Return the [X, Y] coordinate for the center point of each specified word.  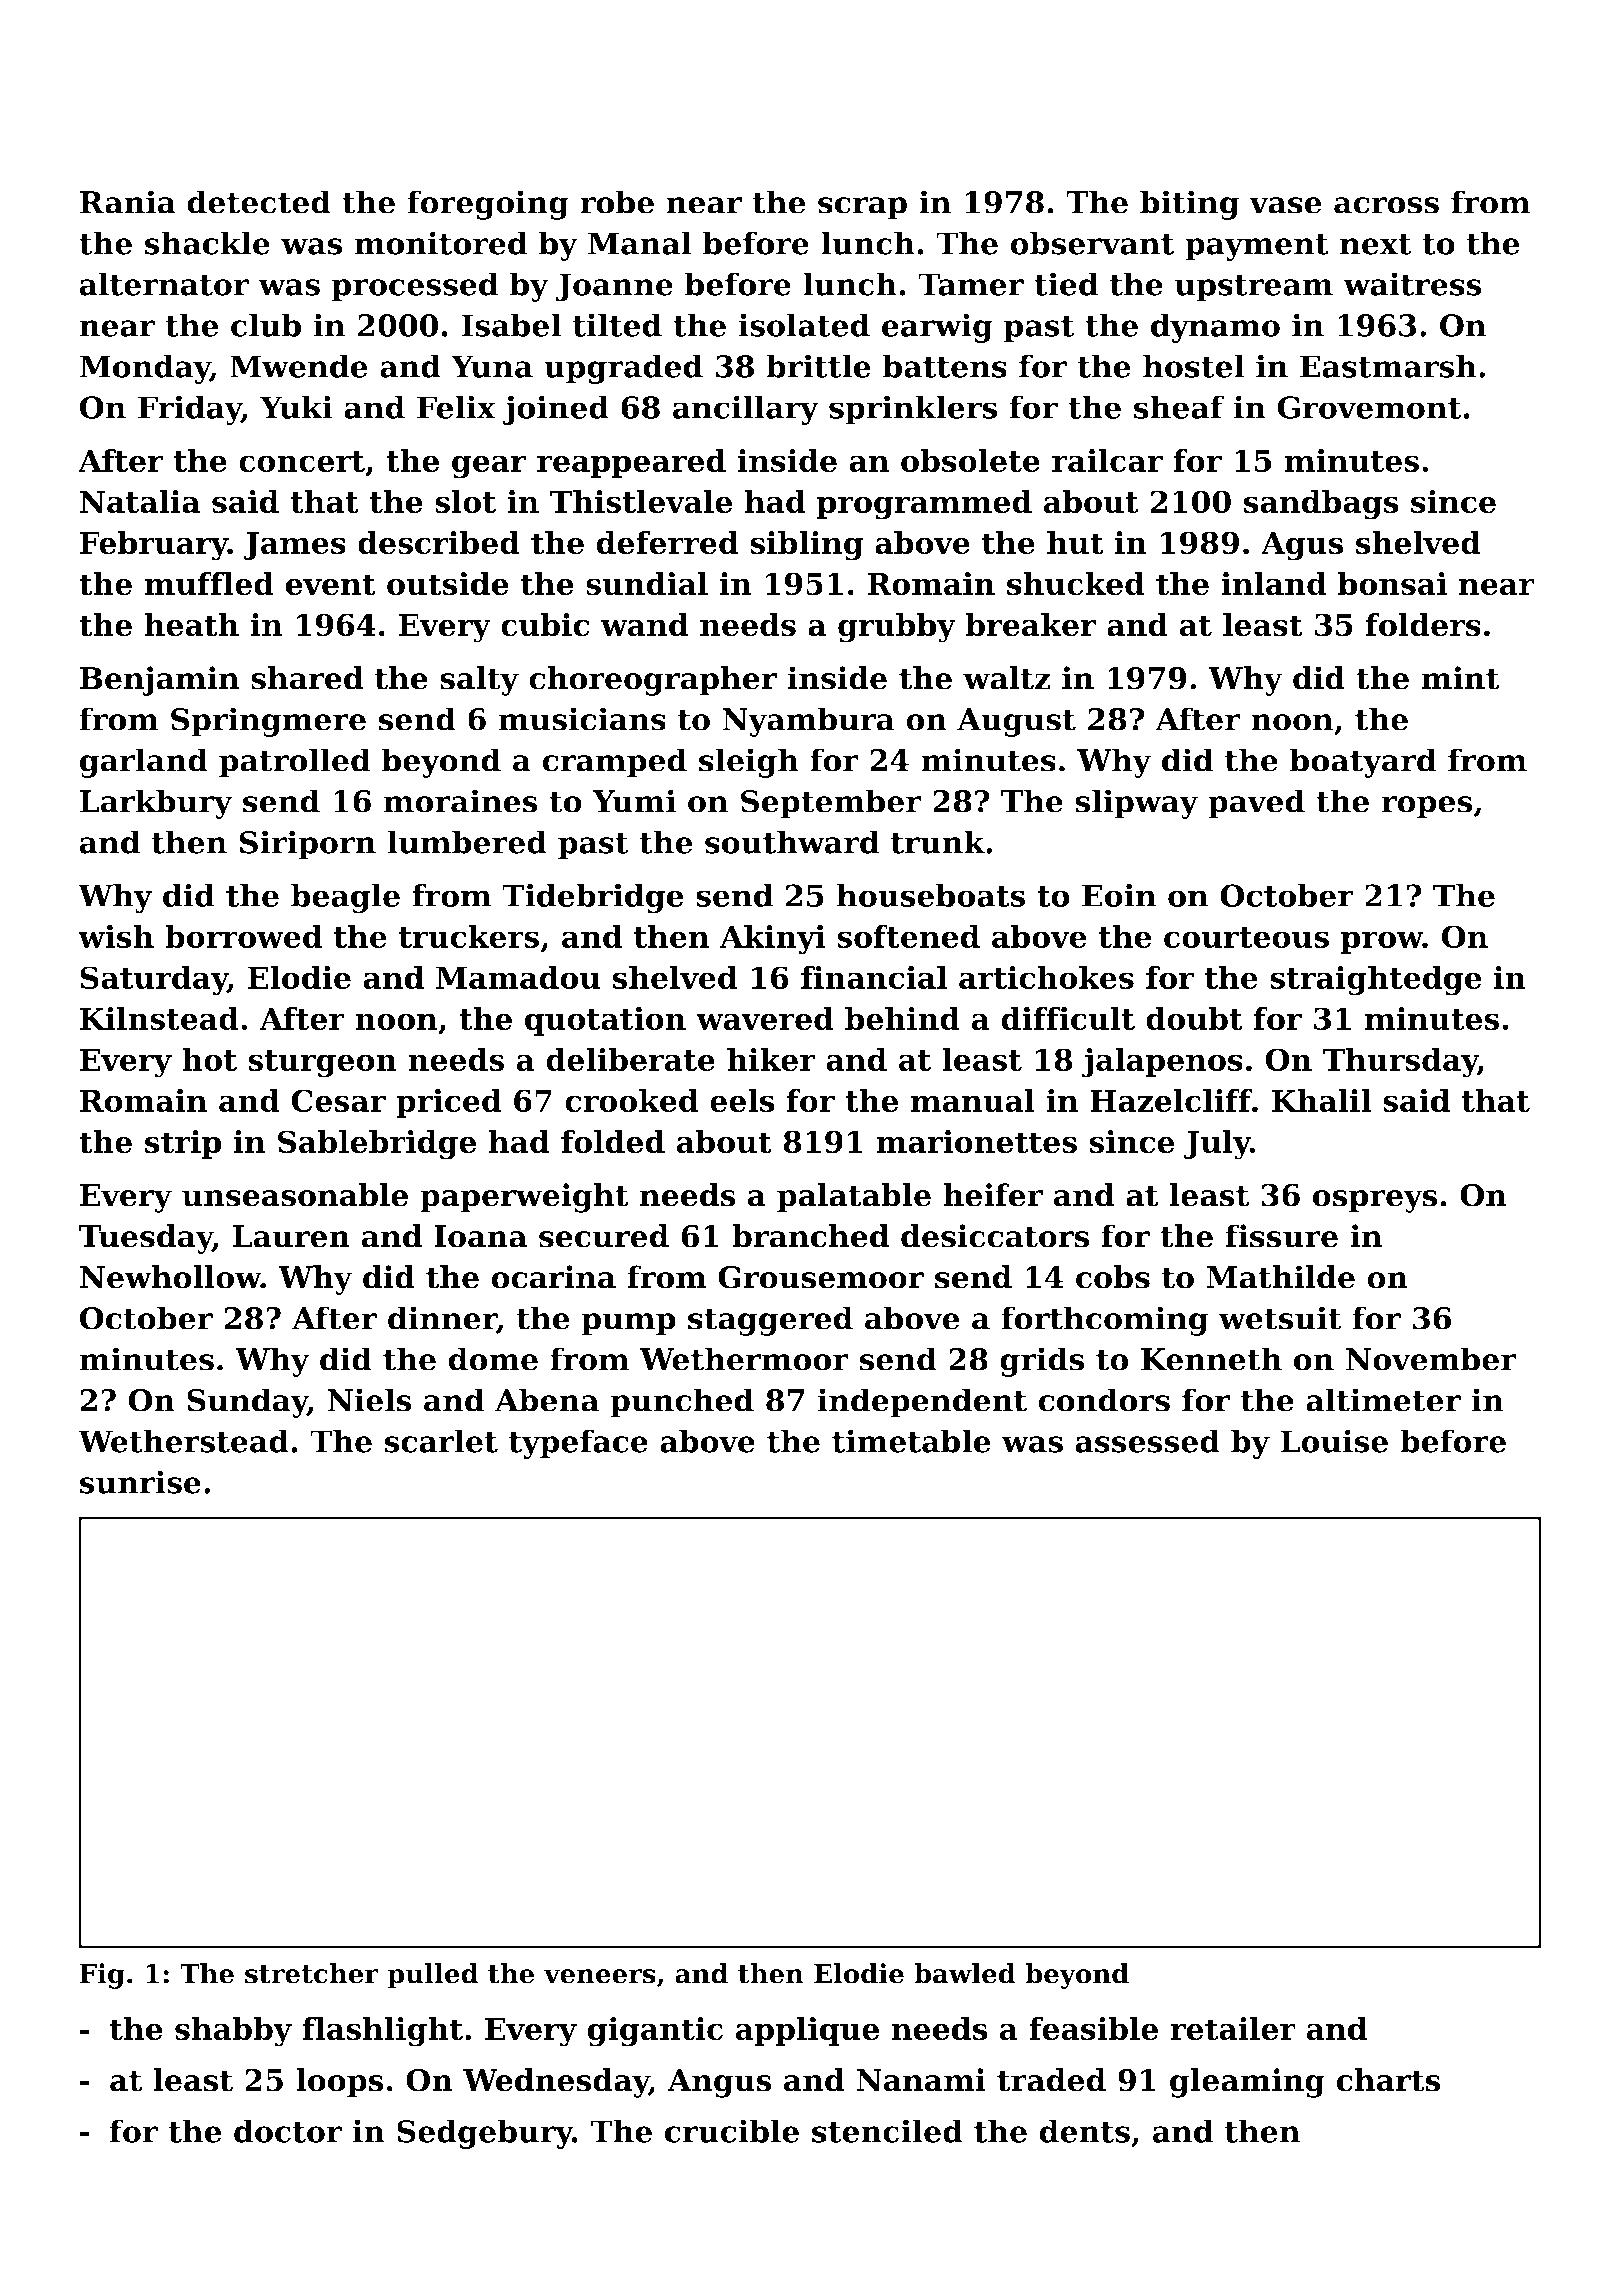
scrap [862, 208]
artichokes [1046, 977]
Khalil [1321, 1100]
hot [209, 1059]
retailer [1233, 2029]
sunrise [140, 1482]
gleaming [1247, 2083]
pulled [432, 1976]
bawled [965, 1973]
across [1386, 205]
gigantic [655, 2032]
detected [259, 202]
